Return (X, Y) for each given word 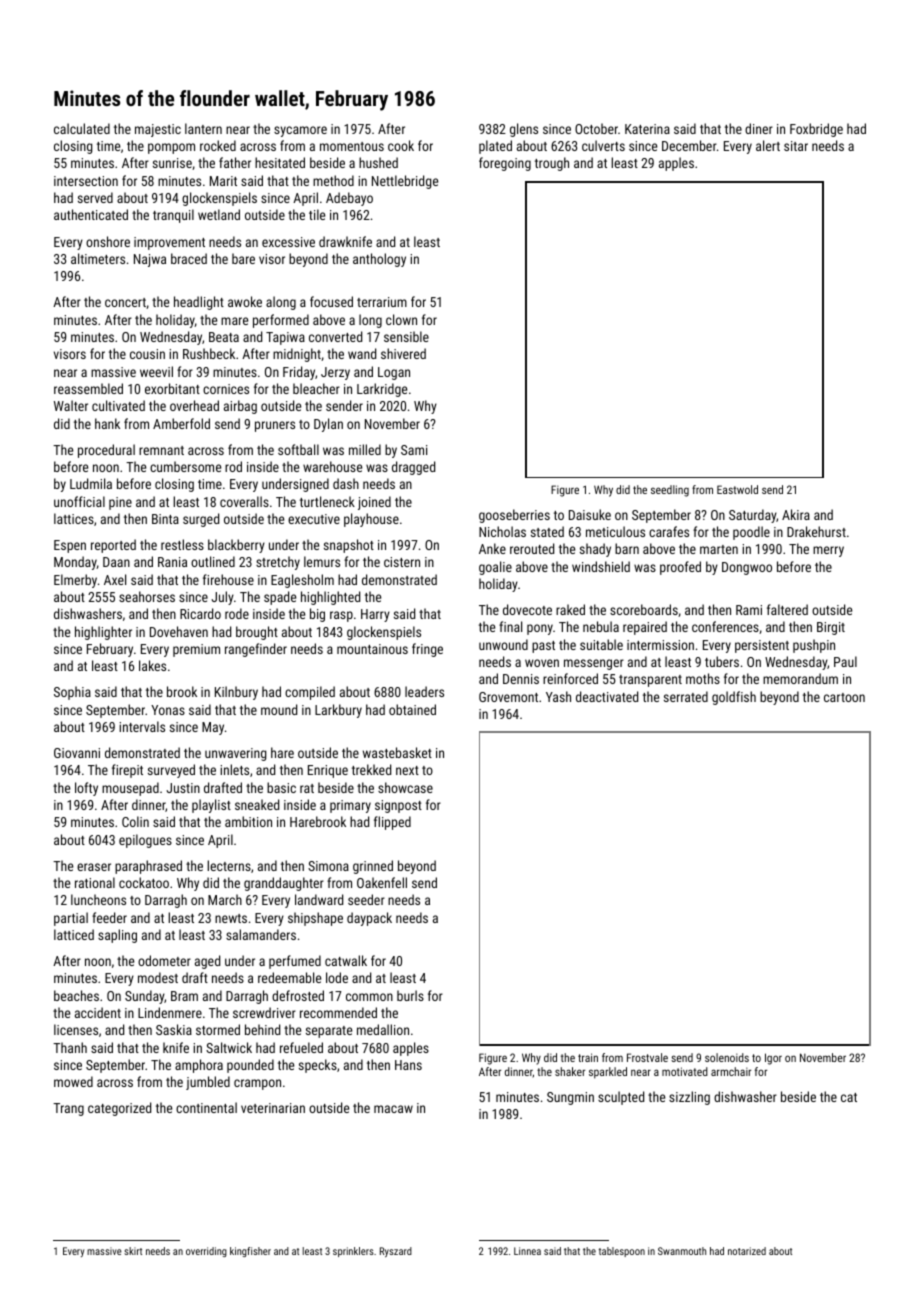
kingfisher (250, 1252)
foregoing (505, 164)
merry (828, 551)
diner (759, 128)
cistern (402, 562)
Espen (70, 546)
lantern (203, 128)
